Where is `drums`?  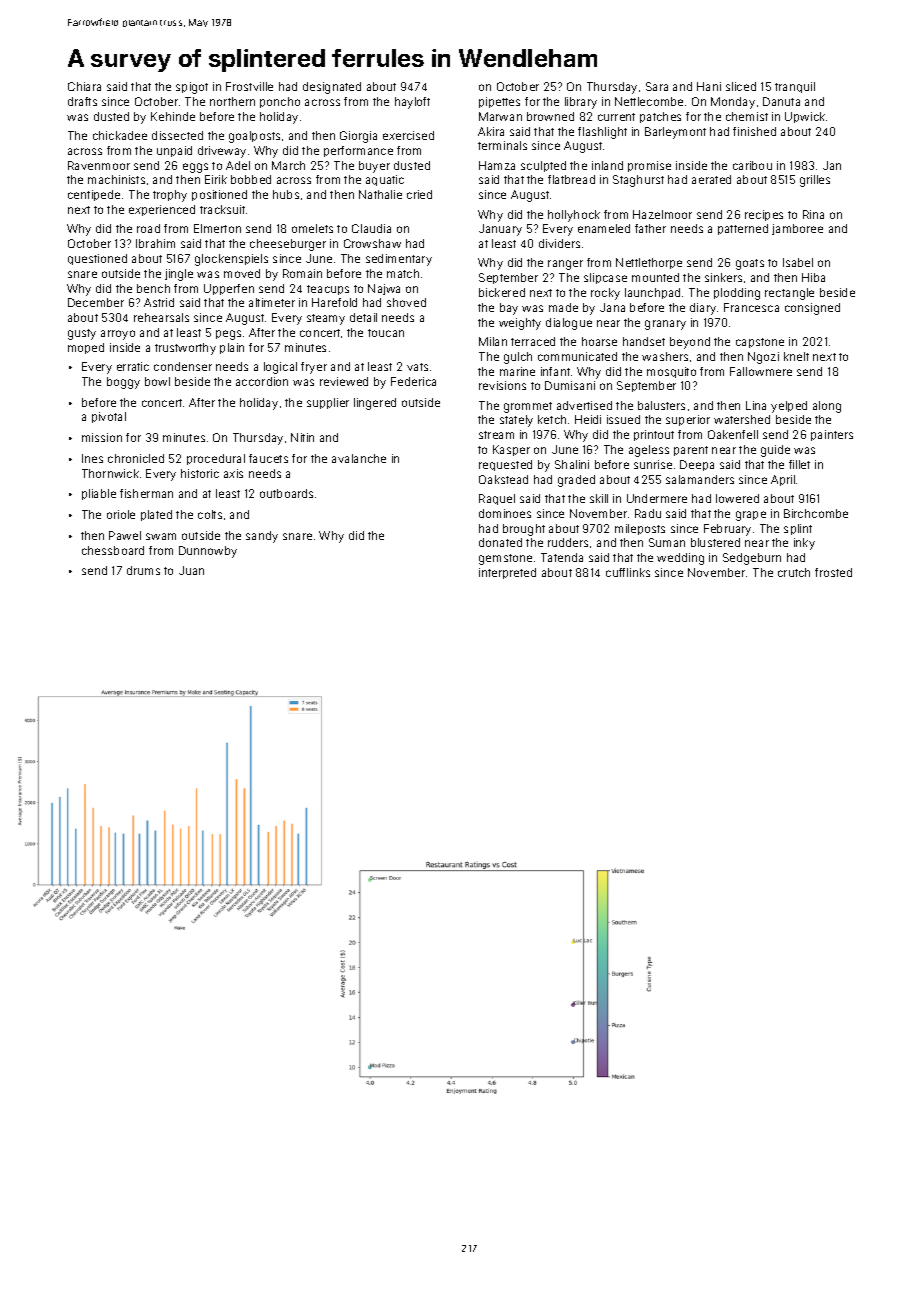
drums is located at coordinates (143, 570).
